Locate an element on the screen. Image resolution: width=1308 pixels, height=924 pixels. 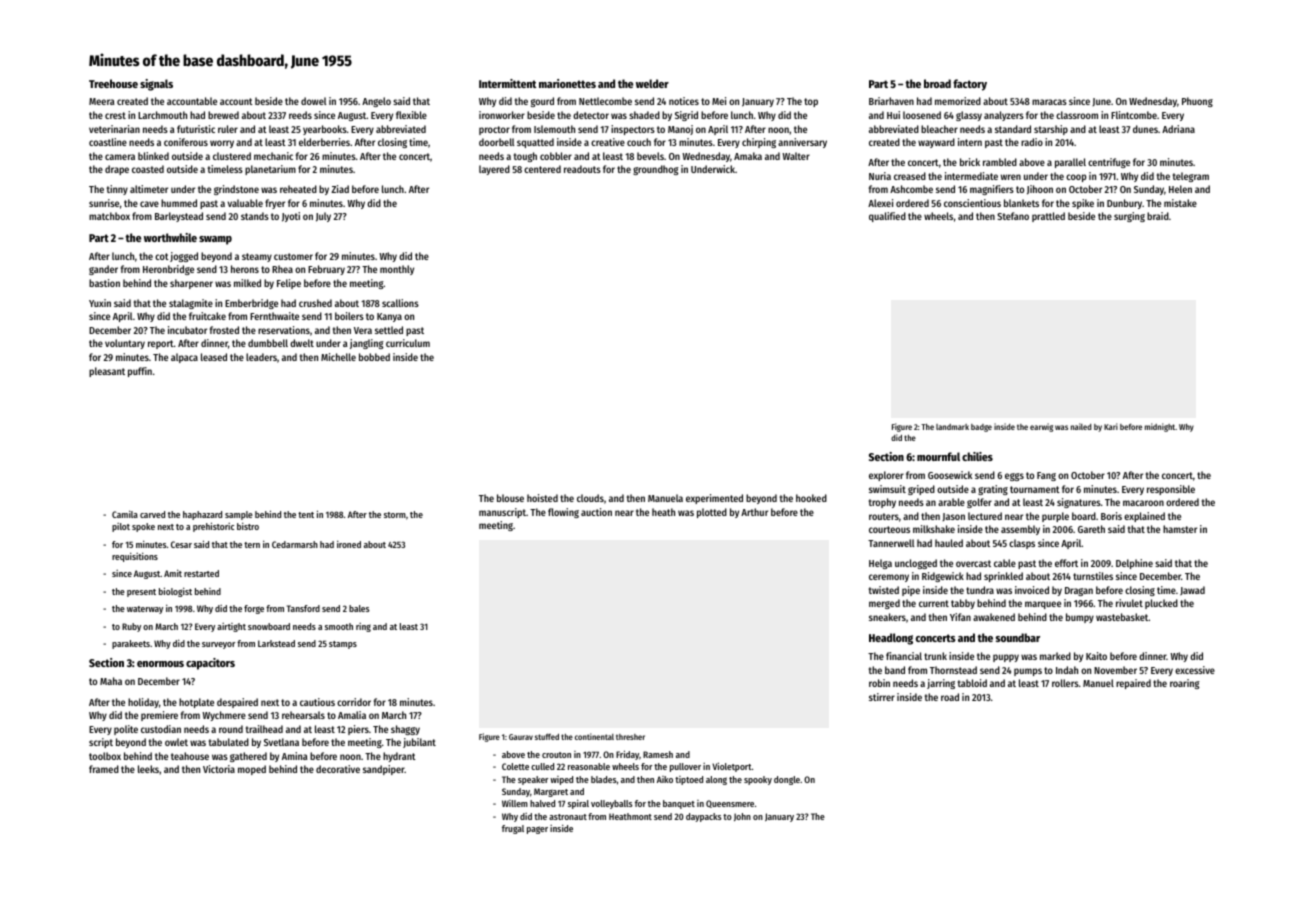
worthwhile is located at coordinates (170, 237).
